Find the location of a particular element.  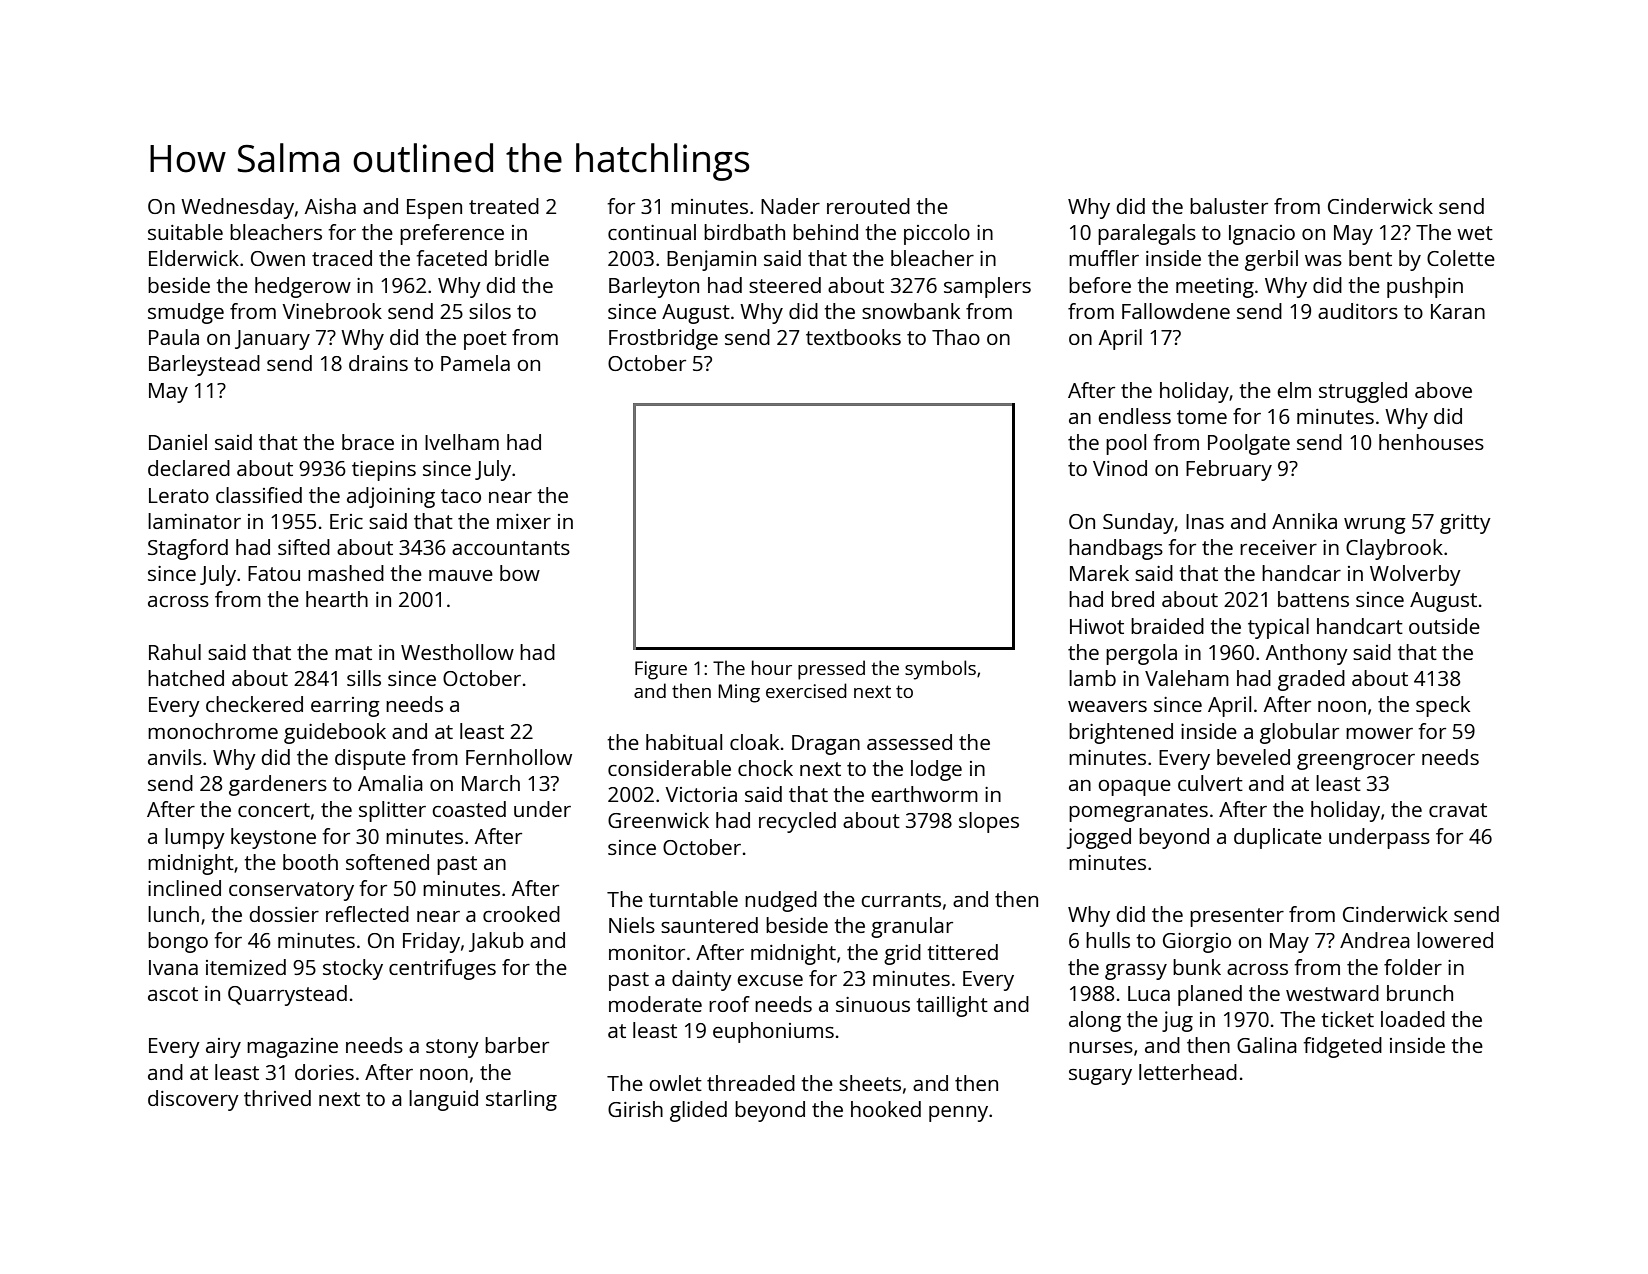

earring is located at coordinates (345, 707).
